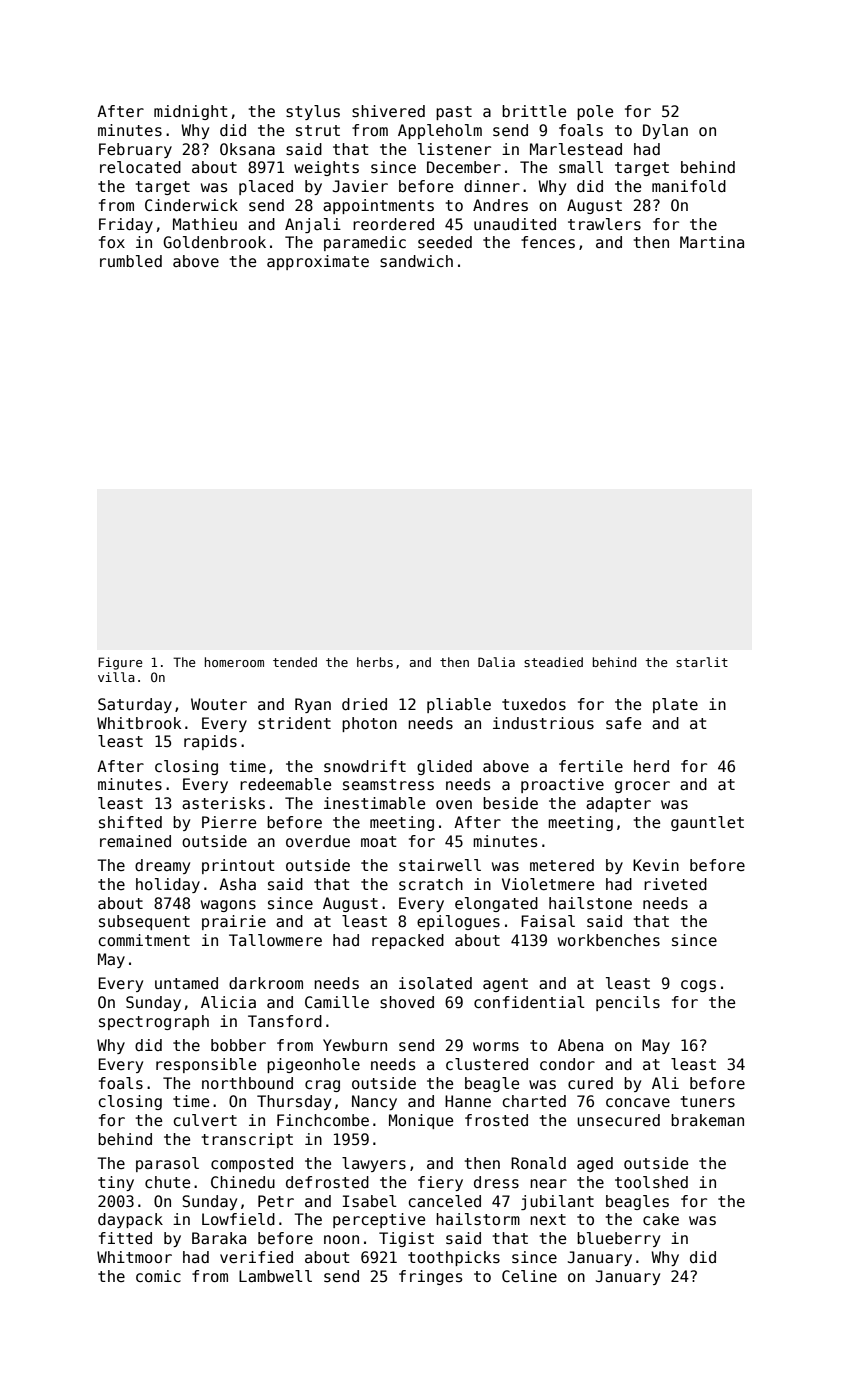 The width and height of the page is (849, 1400). Describe the element at coordinates (431, 1277) in the page. I see `fringes` at that location.
